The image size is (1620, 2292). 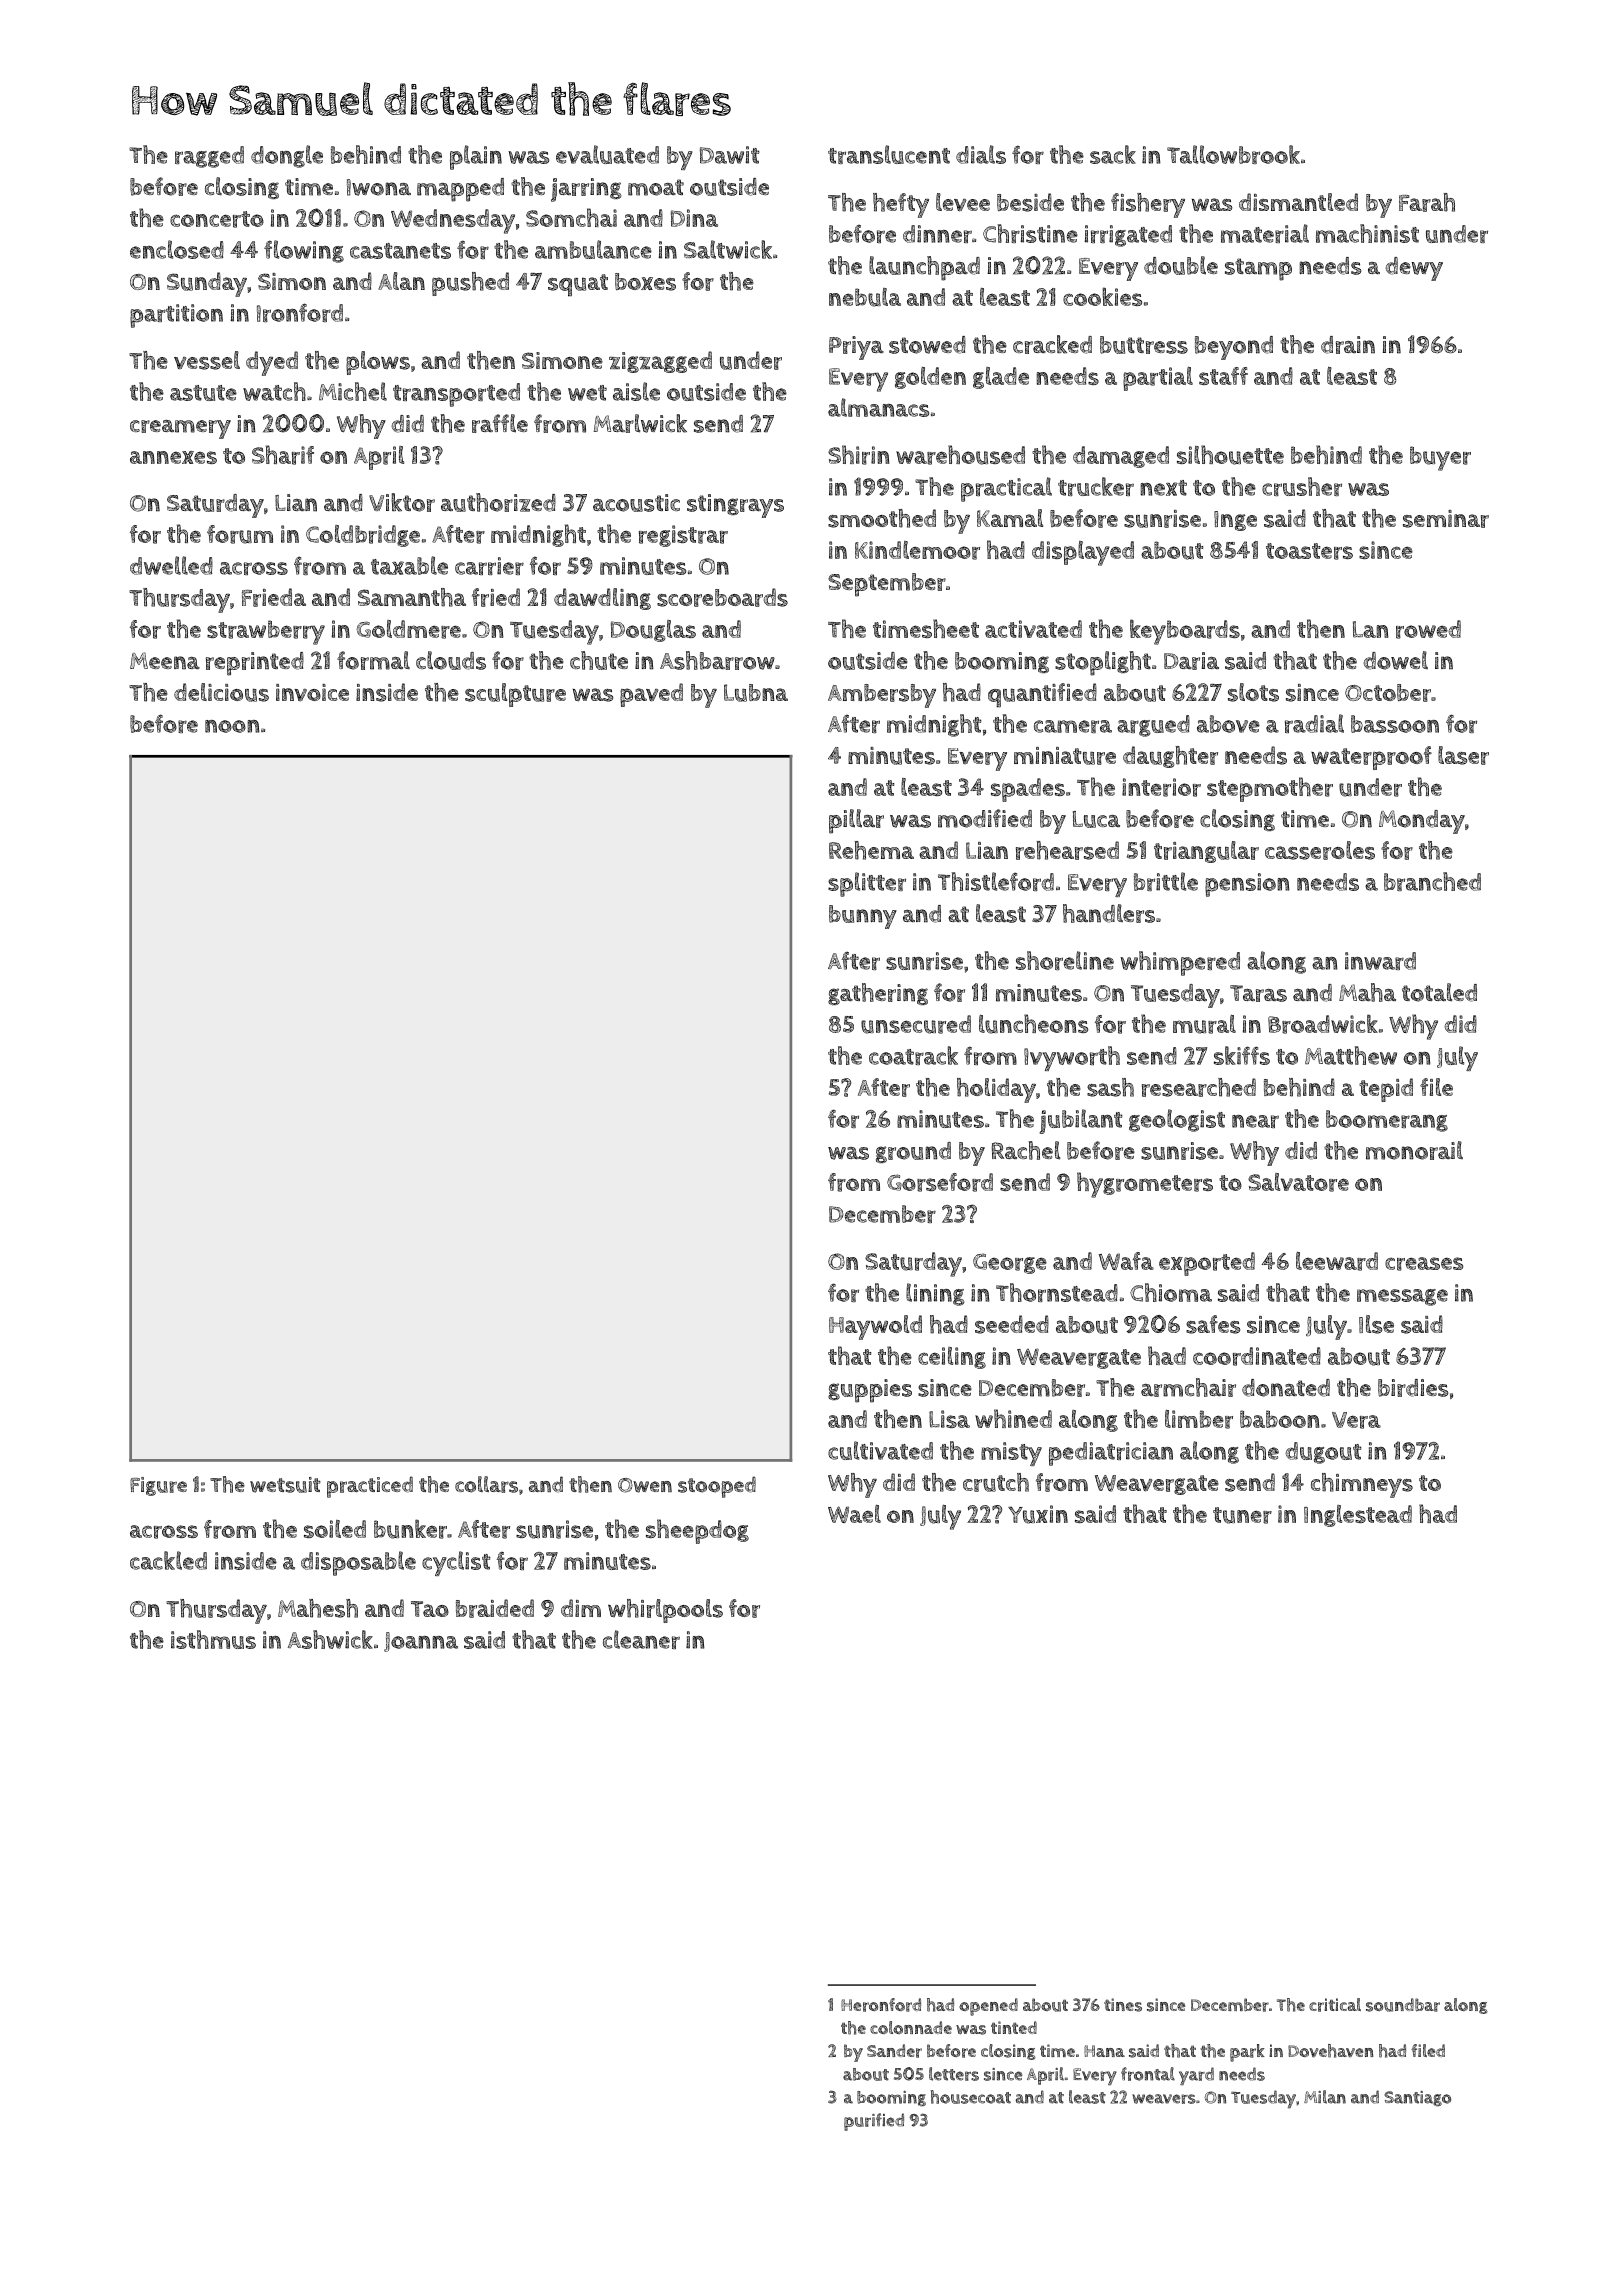 I want to click on casseroles, so click(x=1320, y=850).
